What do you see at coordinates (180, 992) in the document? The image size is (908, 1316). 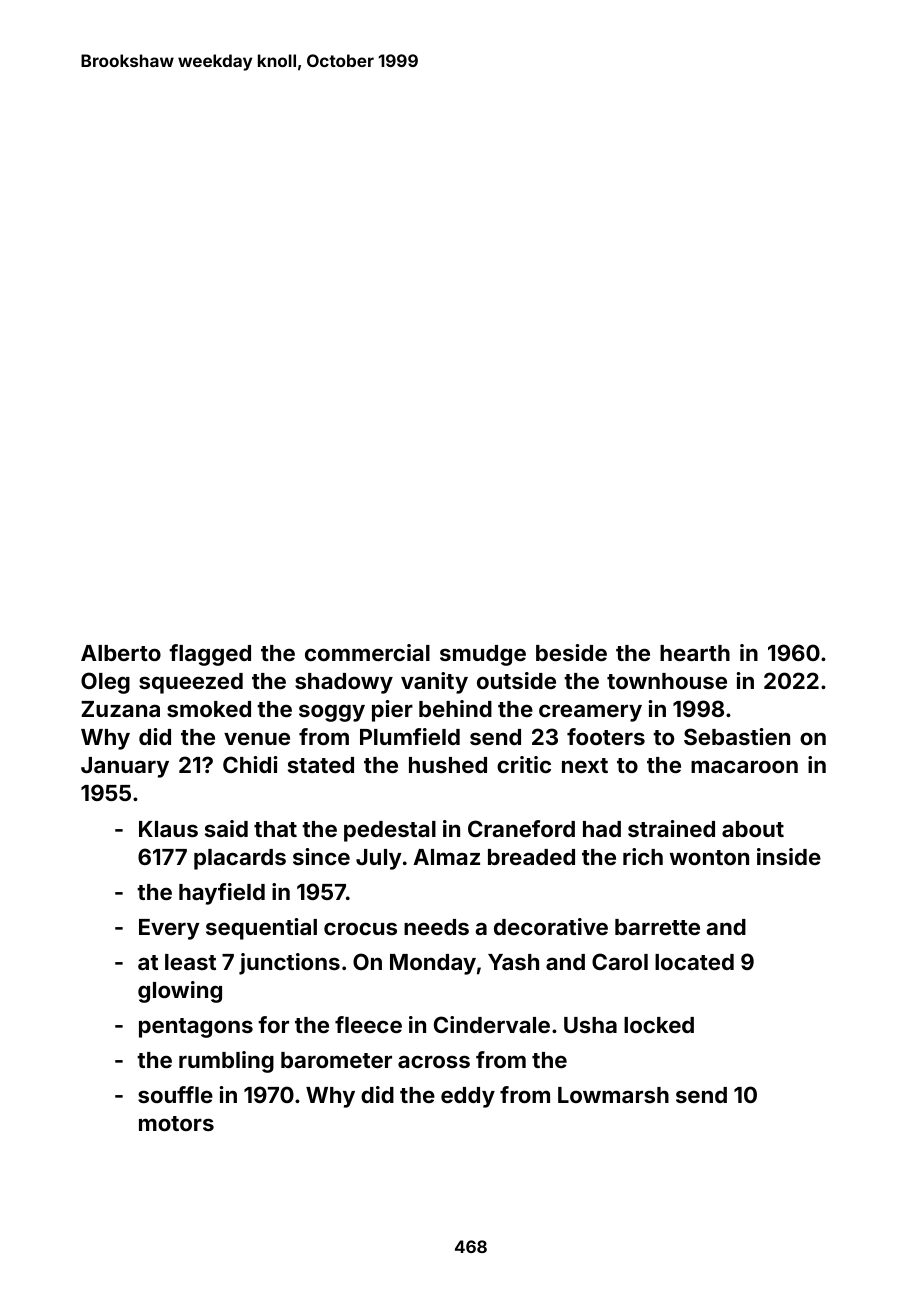 I see `glowing` at bounding box center [180, 992].
